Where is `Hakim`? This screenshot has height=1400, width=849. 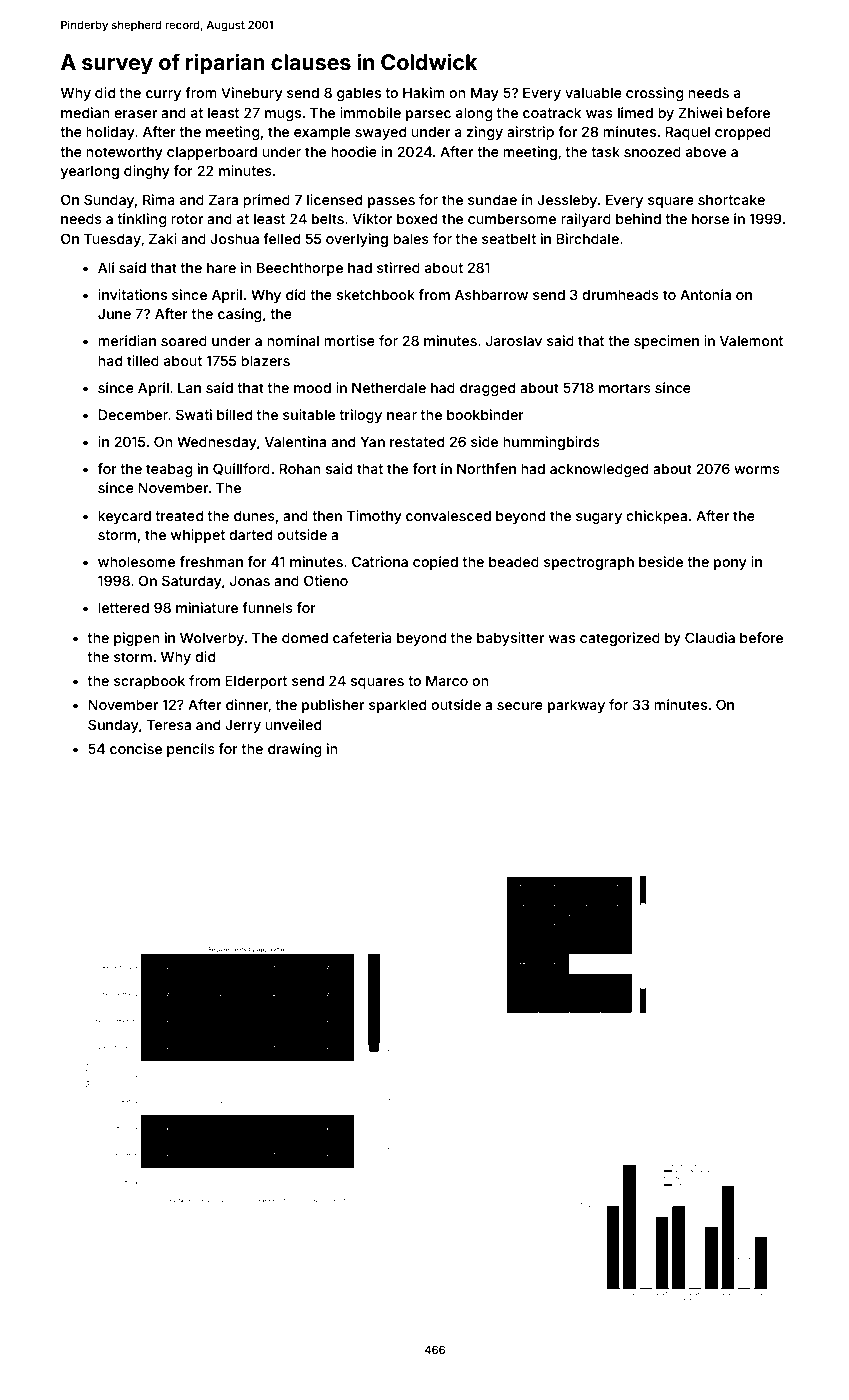 Hakim is located at coordinates (424, 92).
